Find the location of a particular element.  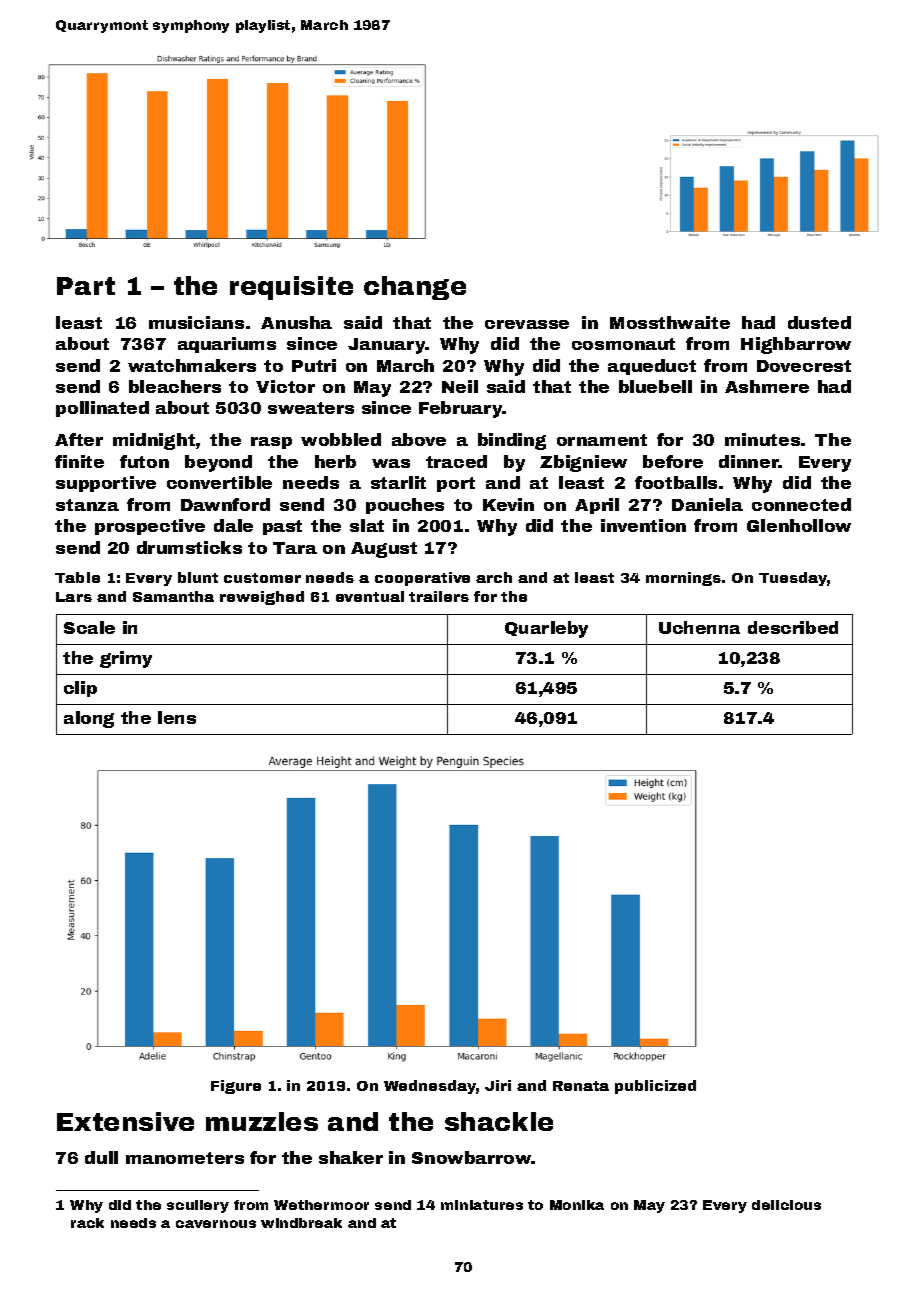

aqueduct is located at coordinates (652, 367).
